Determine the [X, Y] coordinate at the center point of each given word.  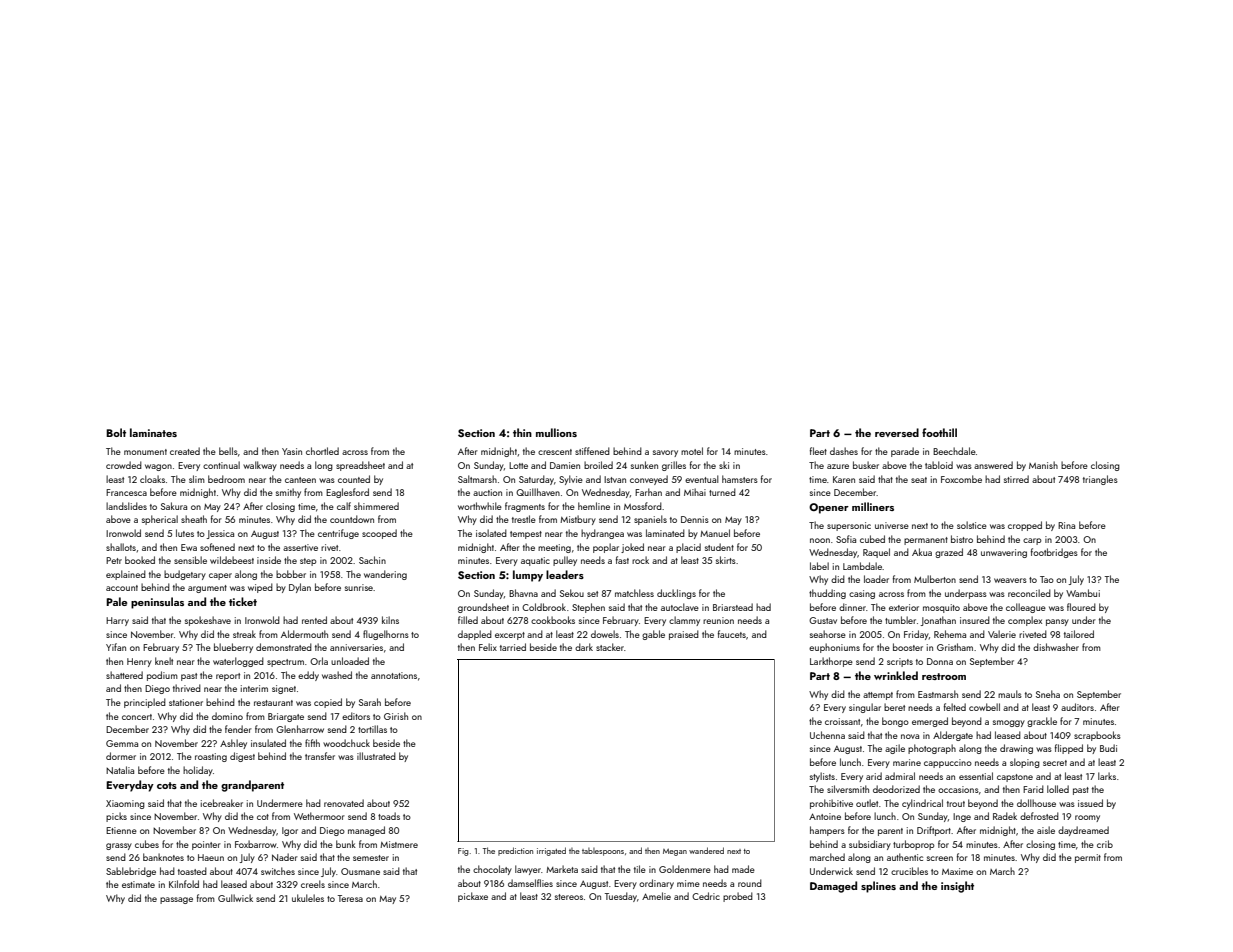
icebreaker [222, 803]
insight [957, 887]
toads [389, 816]
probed [738, 897]
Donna [940, 661]
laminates [153, 432]
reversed [897, 432]
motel [692, 451]
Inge [962, 817]
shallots [121, 547]
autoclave [680, 607]
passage [176, 900]
